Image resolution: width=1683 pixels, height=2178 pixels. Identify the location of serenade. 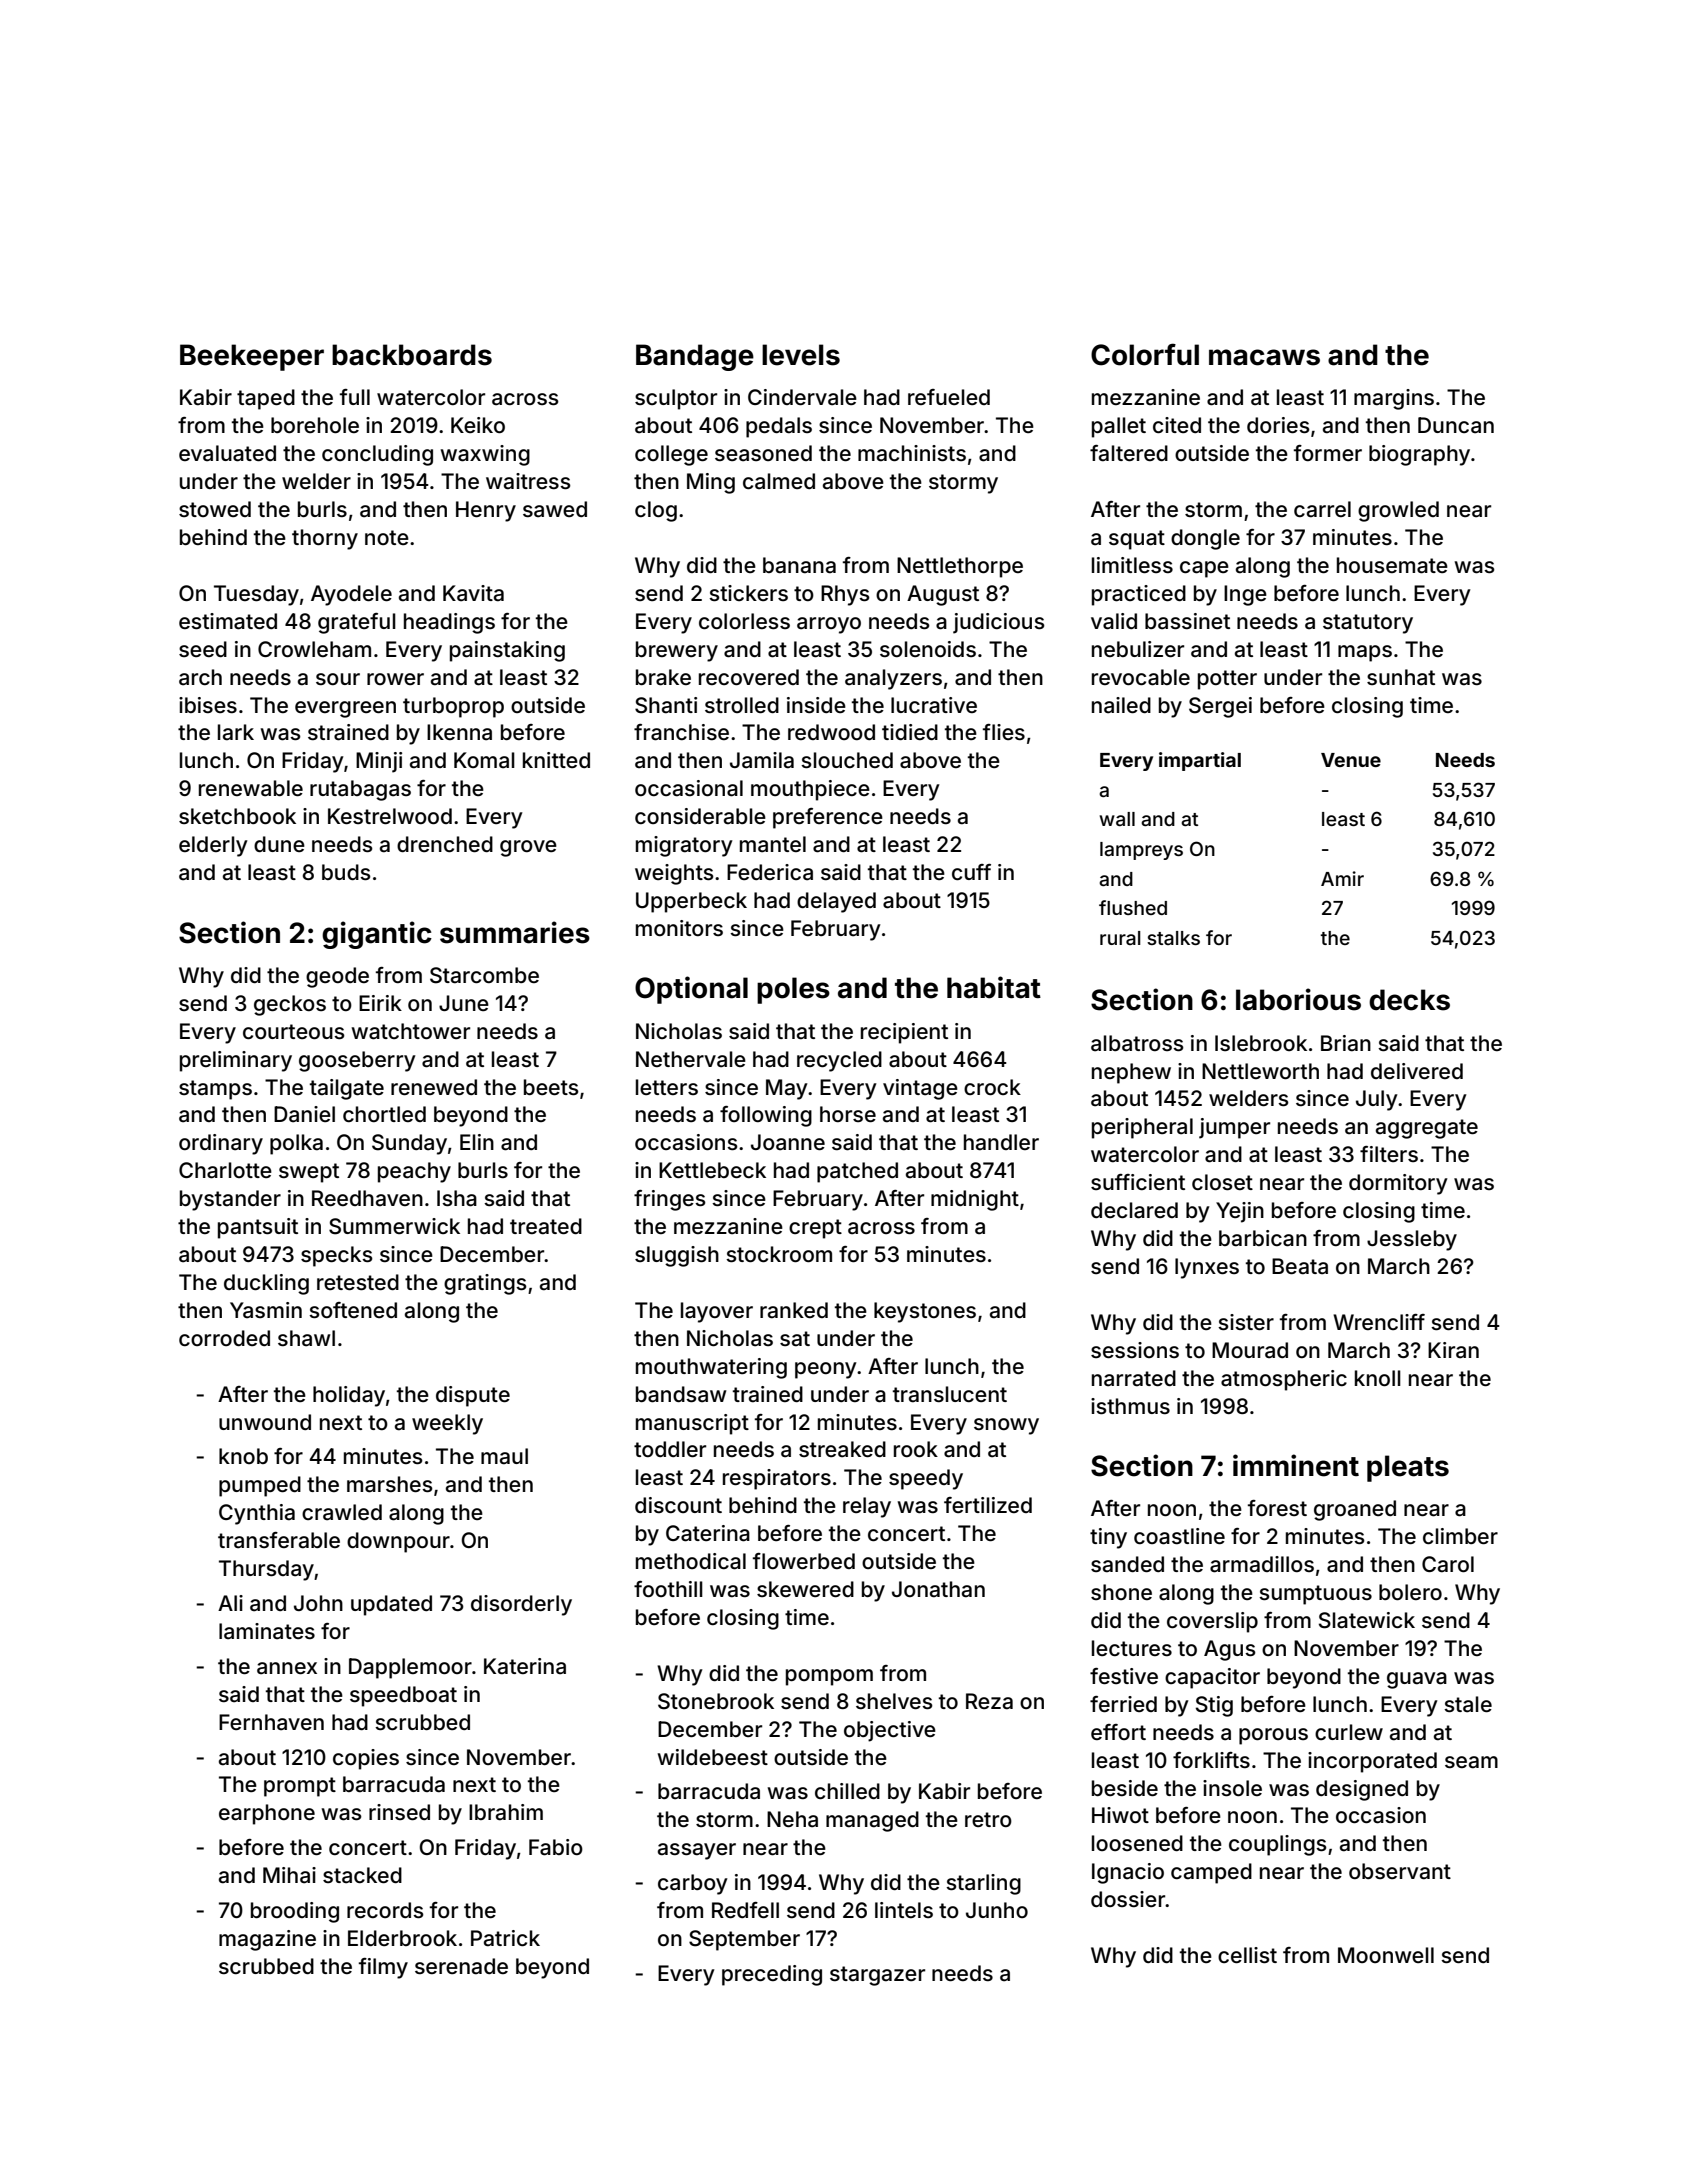
(461, 1966).
